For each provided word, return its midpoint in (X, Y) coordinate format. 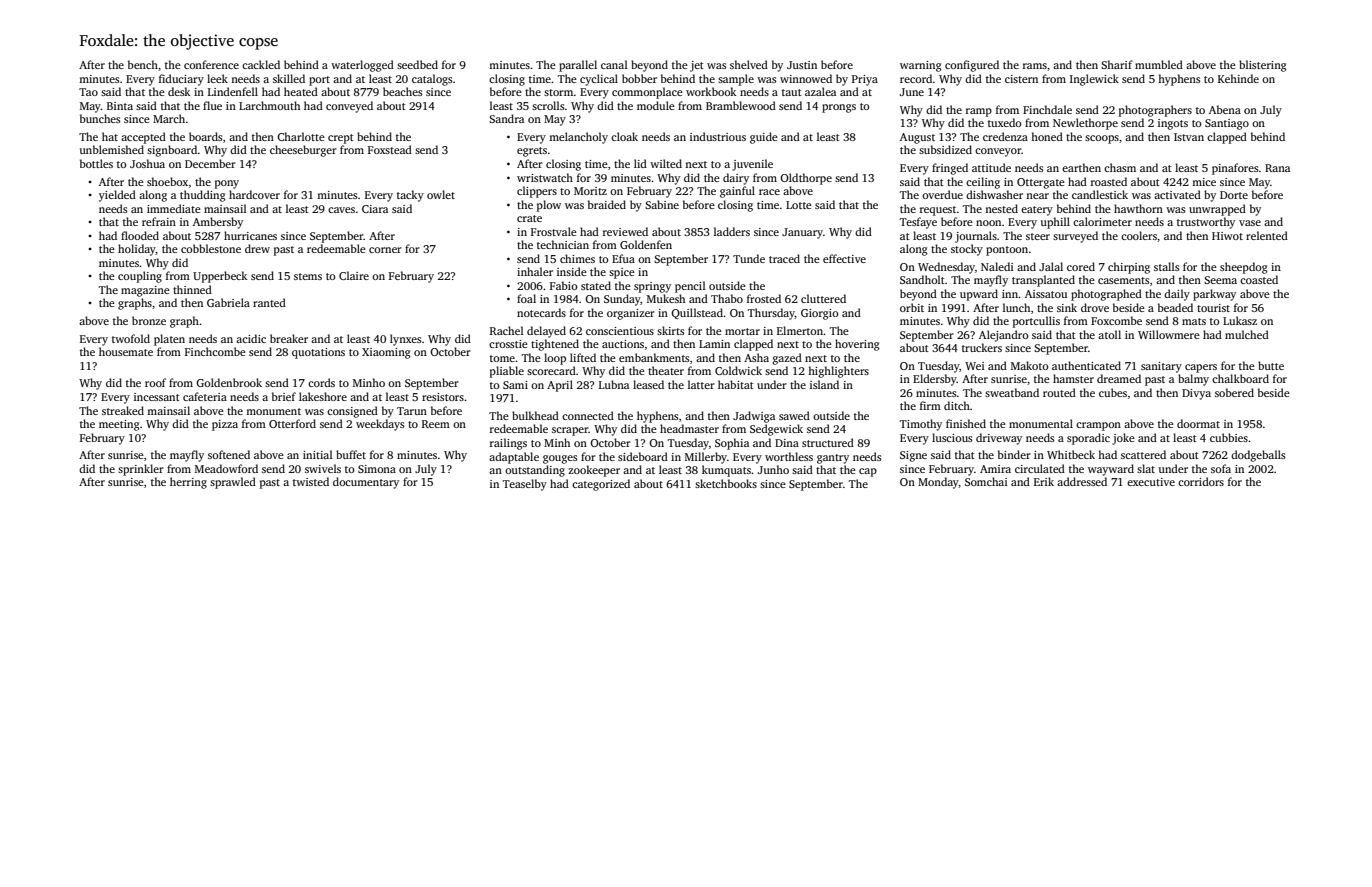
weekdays (380, 425)
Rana (1277, 168)
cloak (624, 136)
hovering (857, 345)
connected (588, 415)
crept (341, 139)
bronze (149, 320)
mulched (1247, 334)
